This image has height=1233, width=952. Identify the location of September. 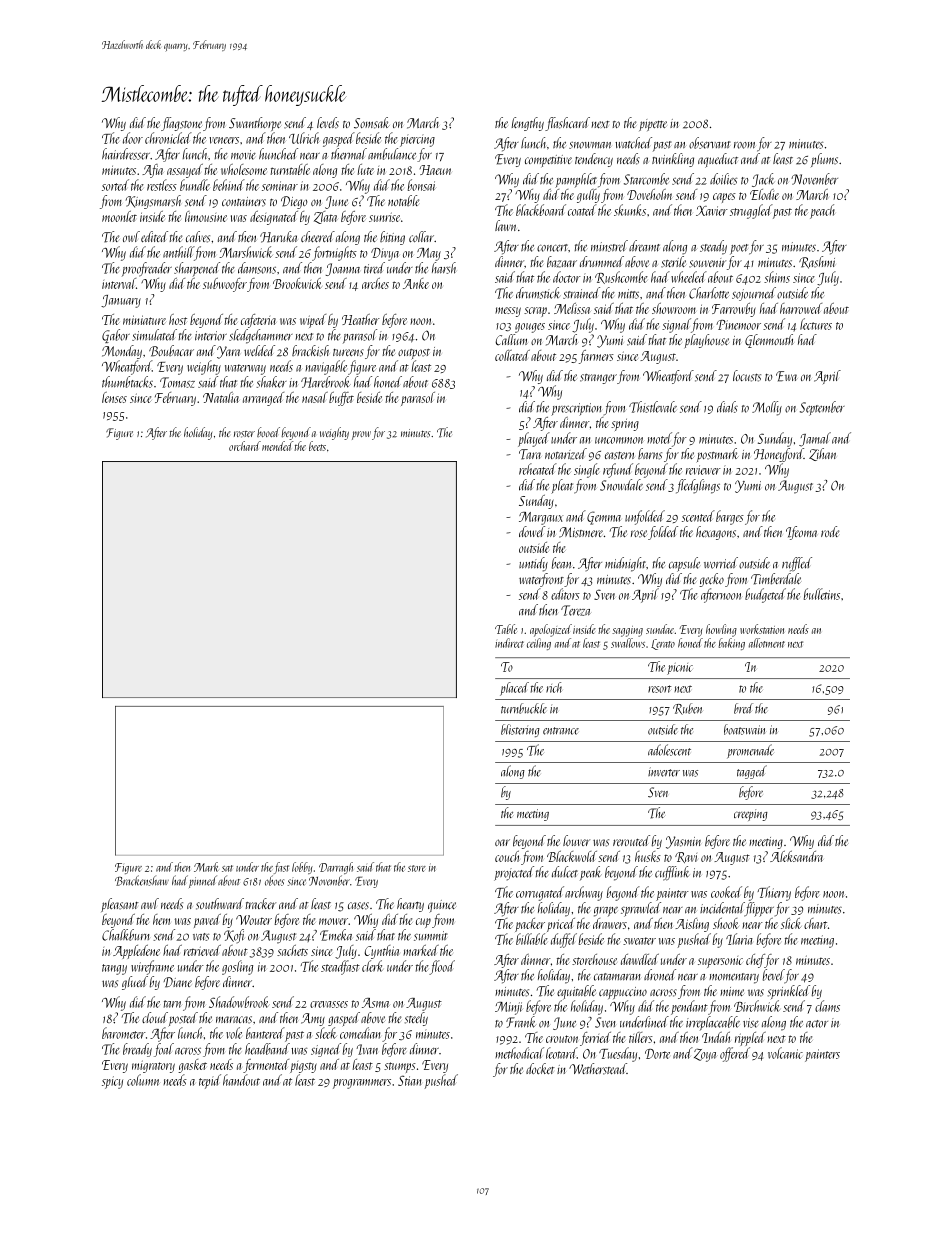
(822, 408).
